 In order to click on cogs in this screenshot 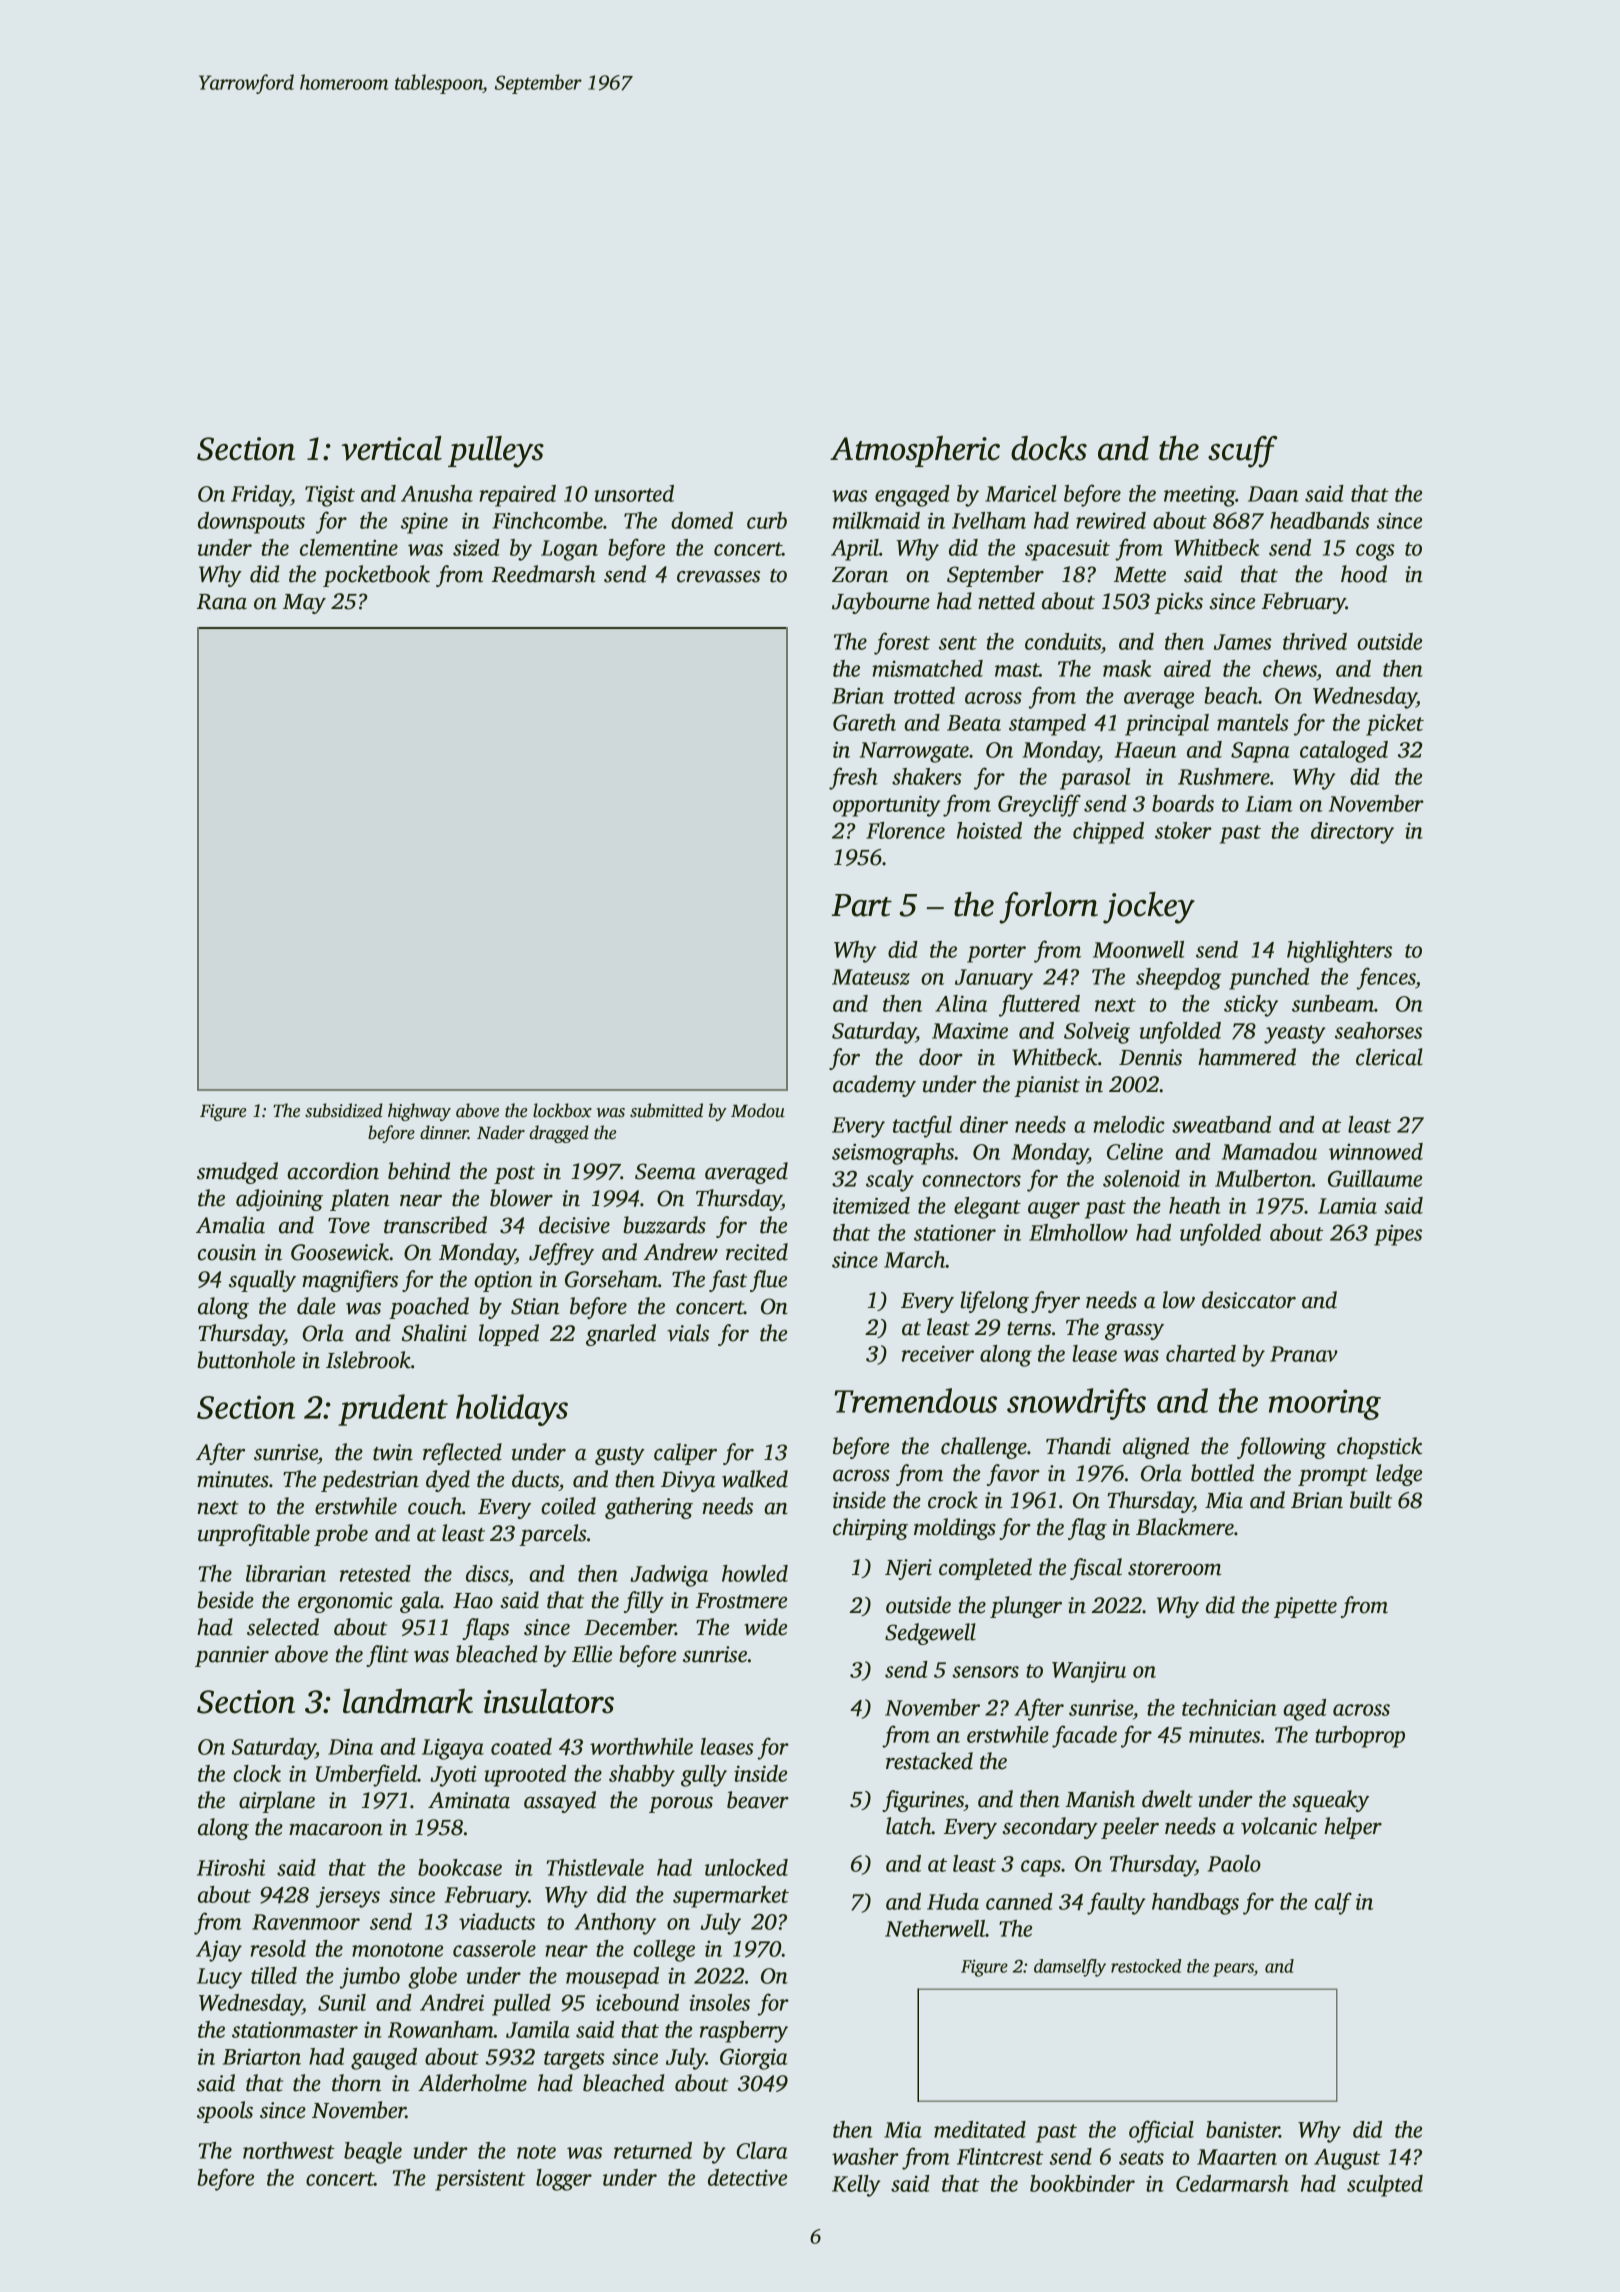, I will do `click(1375, 552)`.
